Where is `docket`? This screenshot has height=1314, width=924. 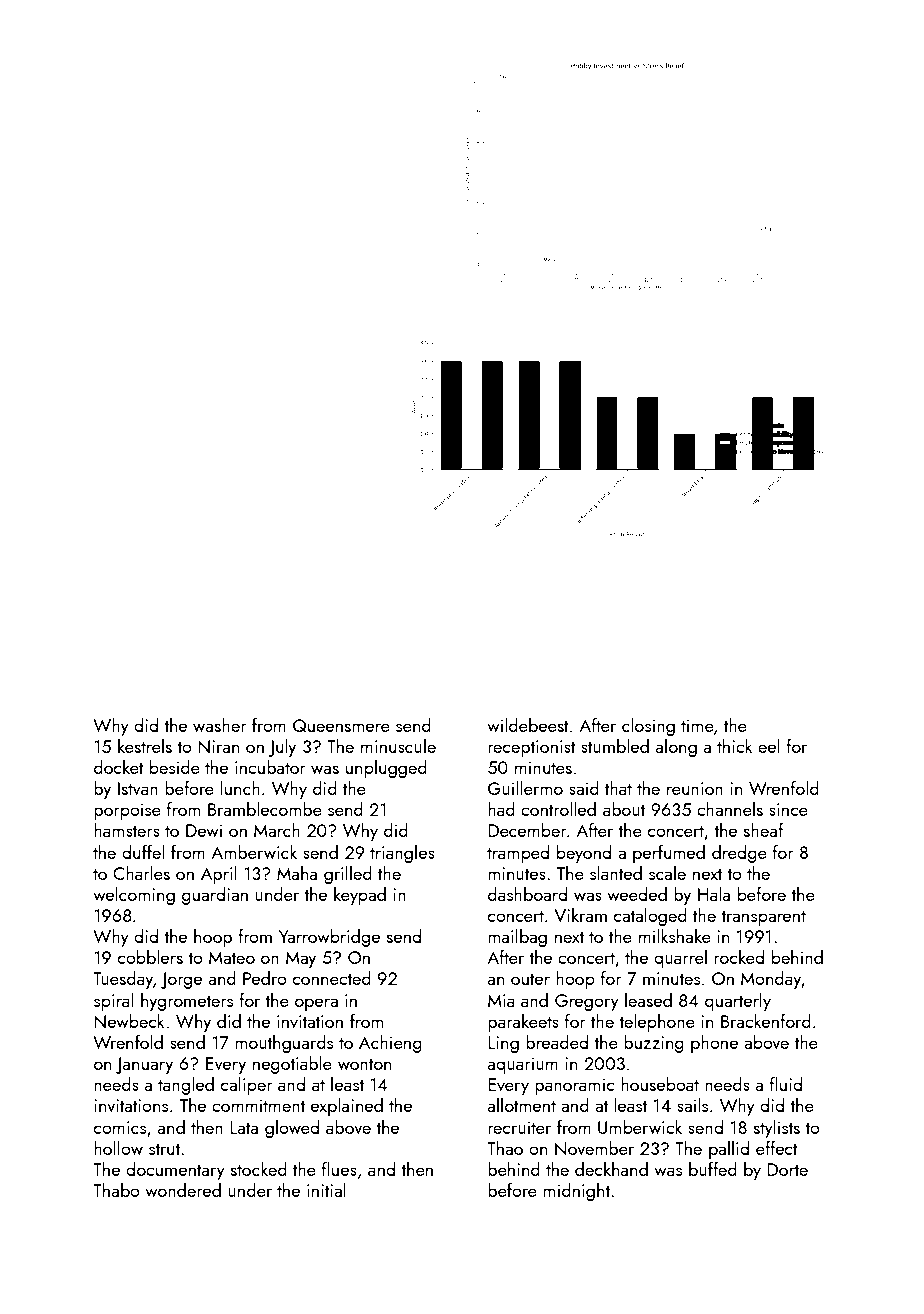
docket is located at coordinates (119, 767).
